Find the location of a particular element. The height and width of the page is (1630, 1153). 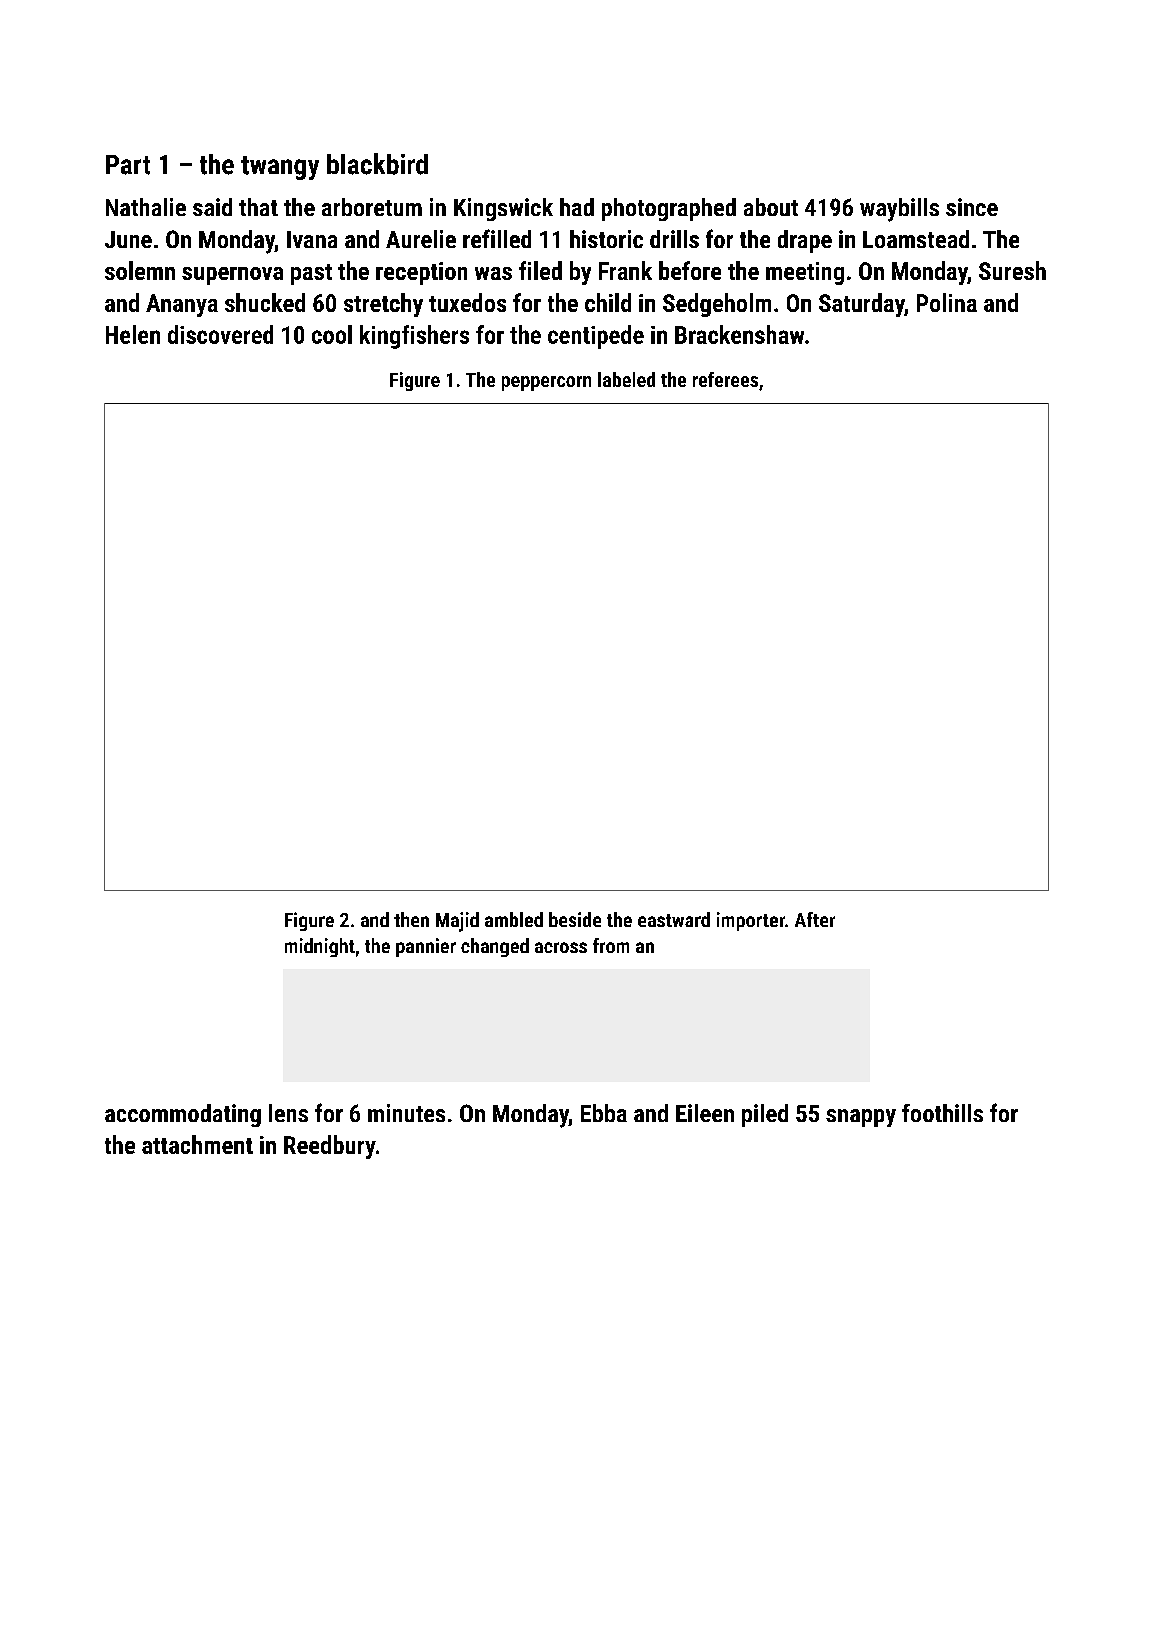

beside is located at coordinates (575, 919).
